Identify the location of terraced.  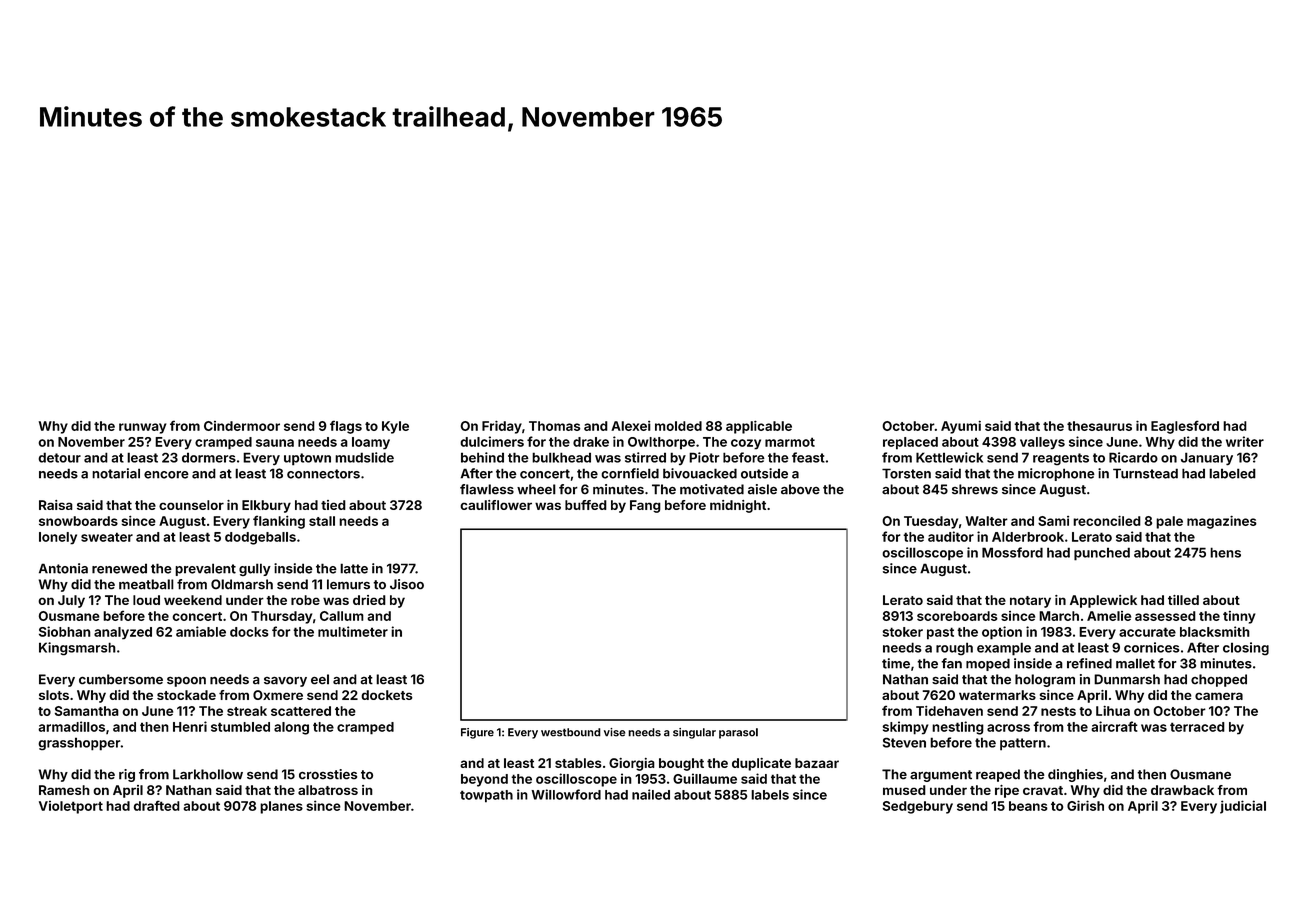
(1197, 727).
